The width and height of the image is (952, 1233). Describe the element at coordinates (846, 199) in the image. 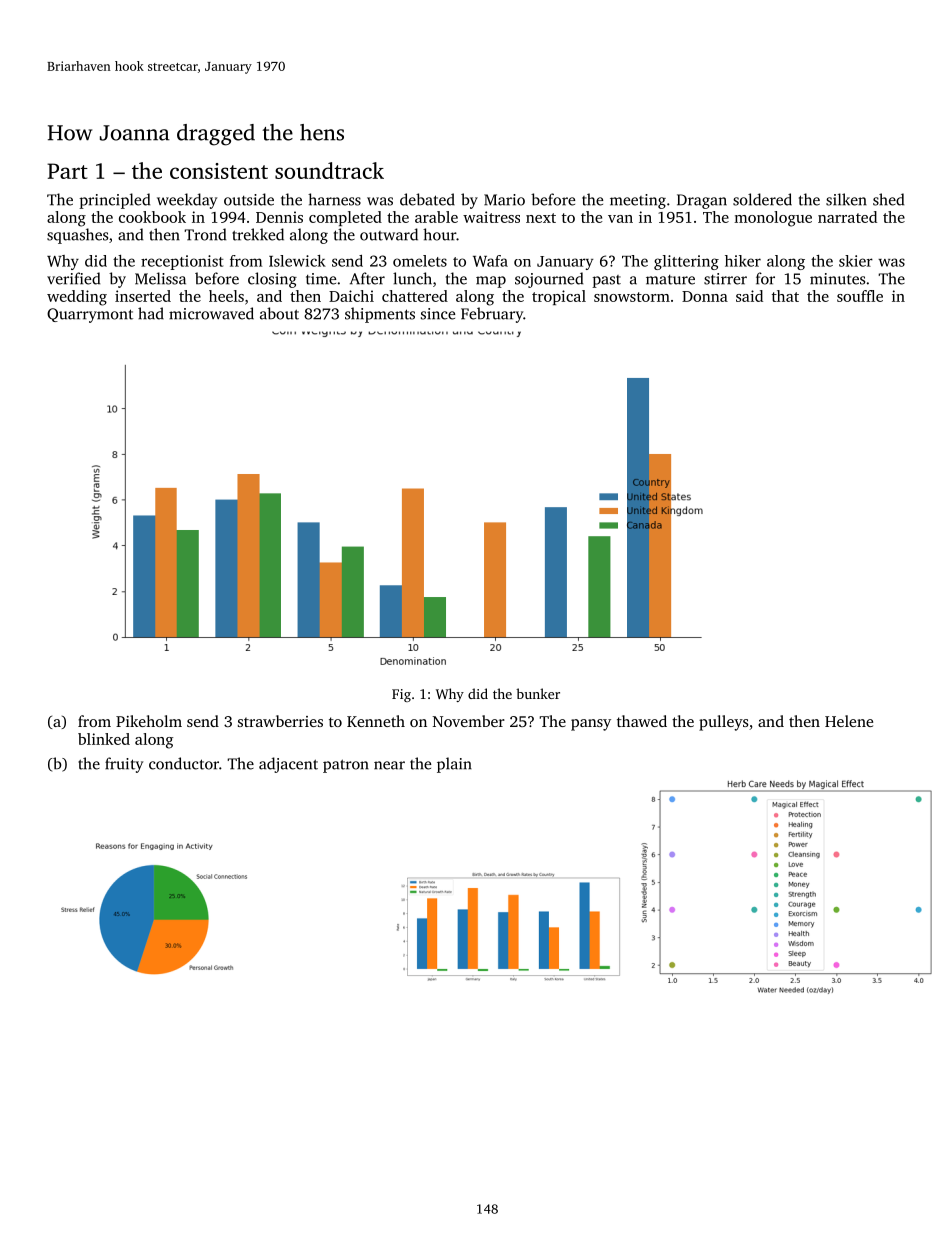

I see `silken` at that location.
